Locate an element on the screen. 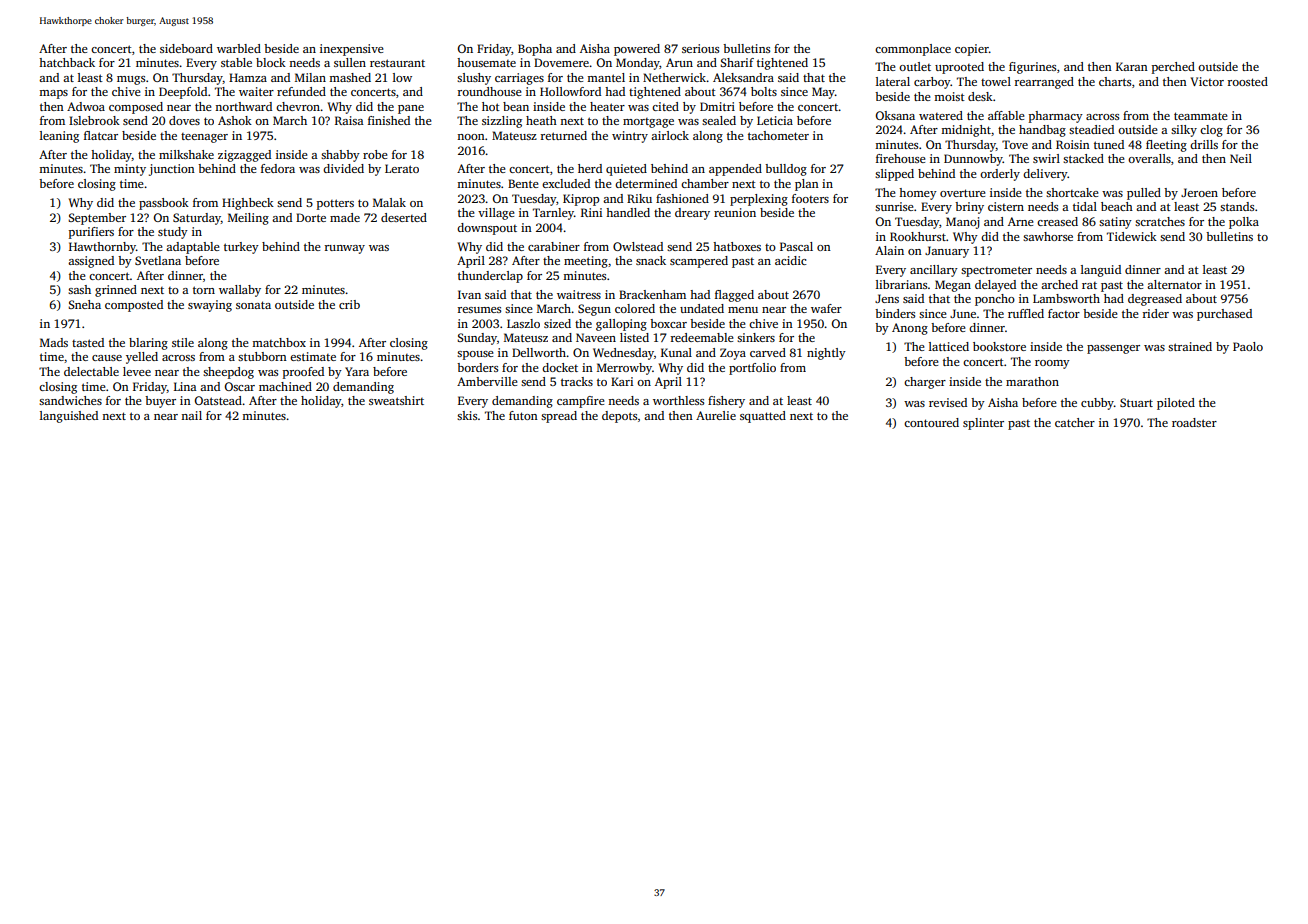  menu is located at coordinates (743, 310).
